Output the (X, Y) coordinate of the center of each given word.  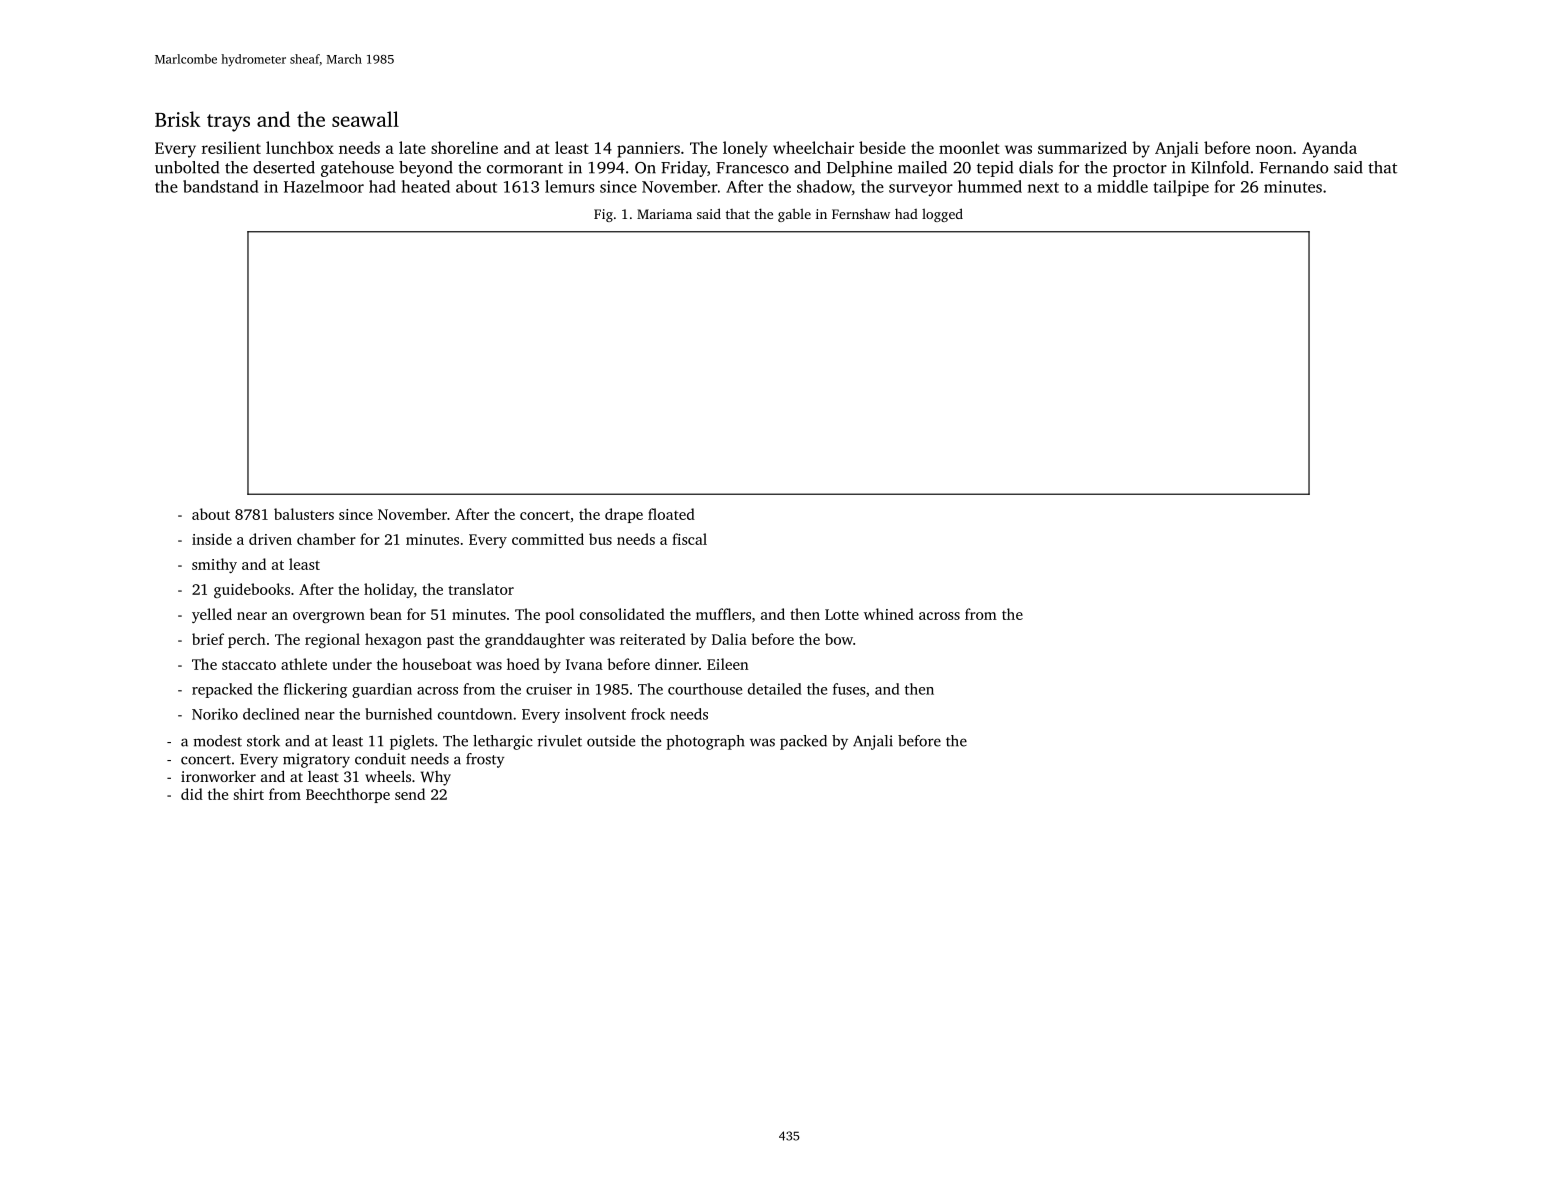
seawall (365, 119)
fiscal (689, 539)
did (192, 794)
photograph (705, 742)
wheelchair (813, 147)
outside (611, 741)
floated (671, 514)
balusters (304, 514)
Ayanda (1329, 149)
